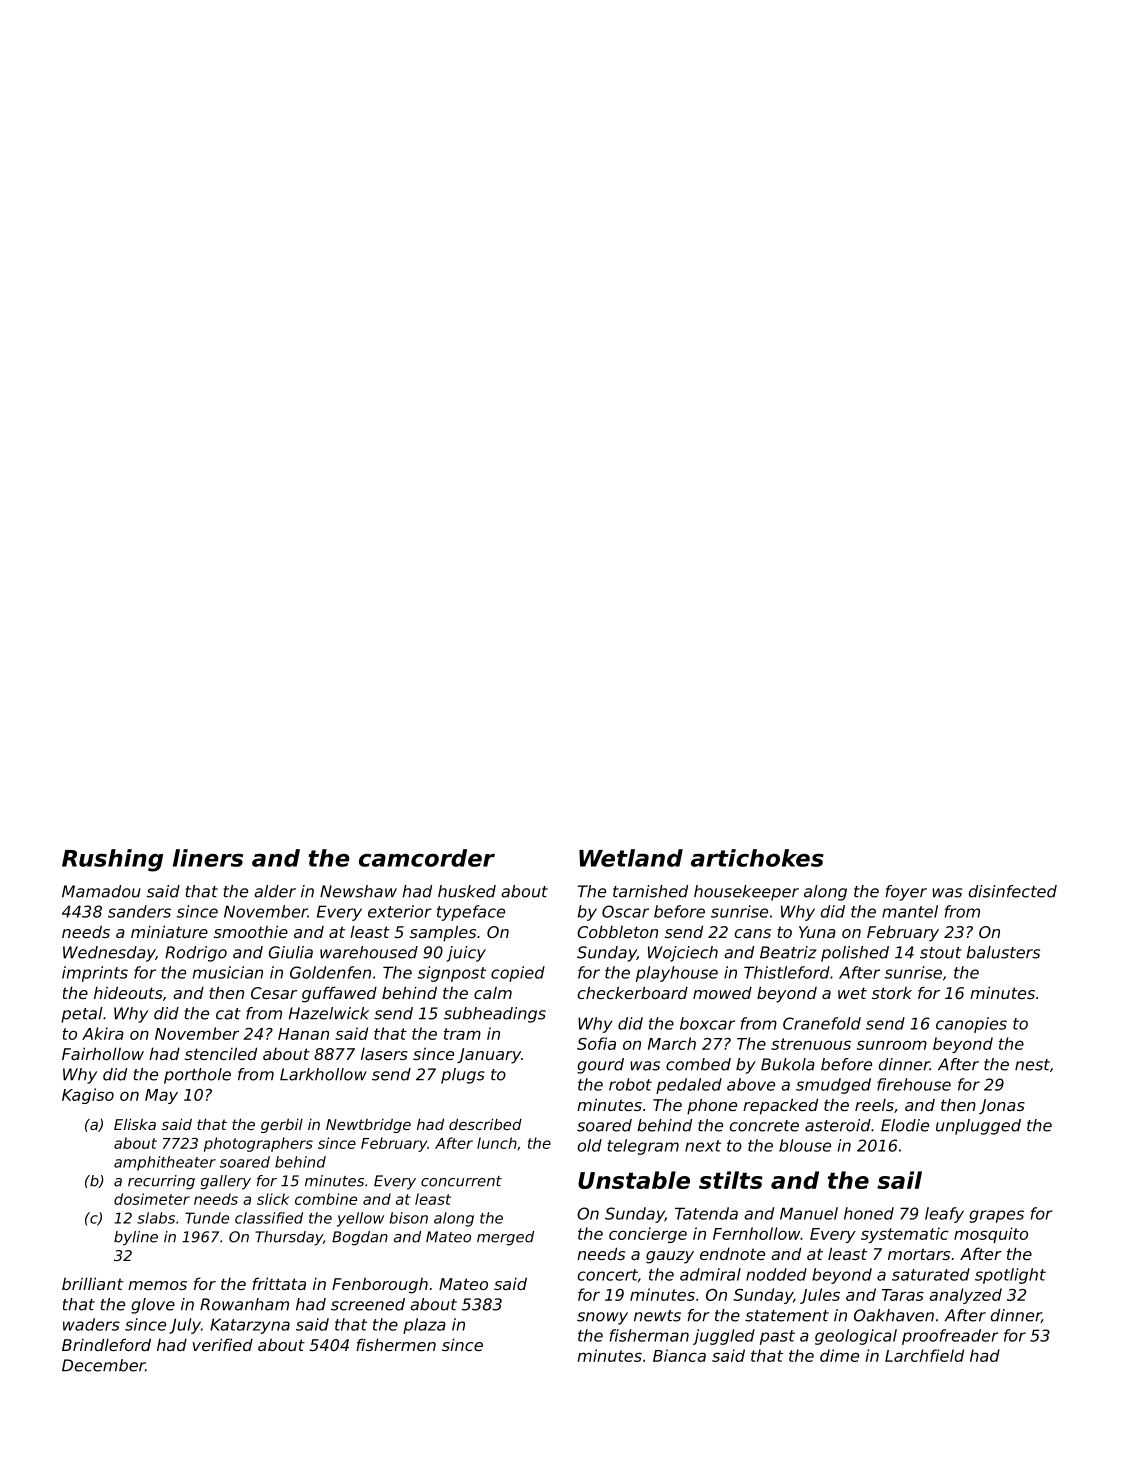 This screenshot has width=1129, height=1462. I want to click on slabs, so click(156, 1218).
